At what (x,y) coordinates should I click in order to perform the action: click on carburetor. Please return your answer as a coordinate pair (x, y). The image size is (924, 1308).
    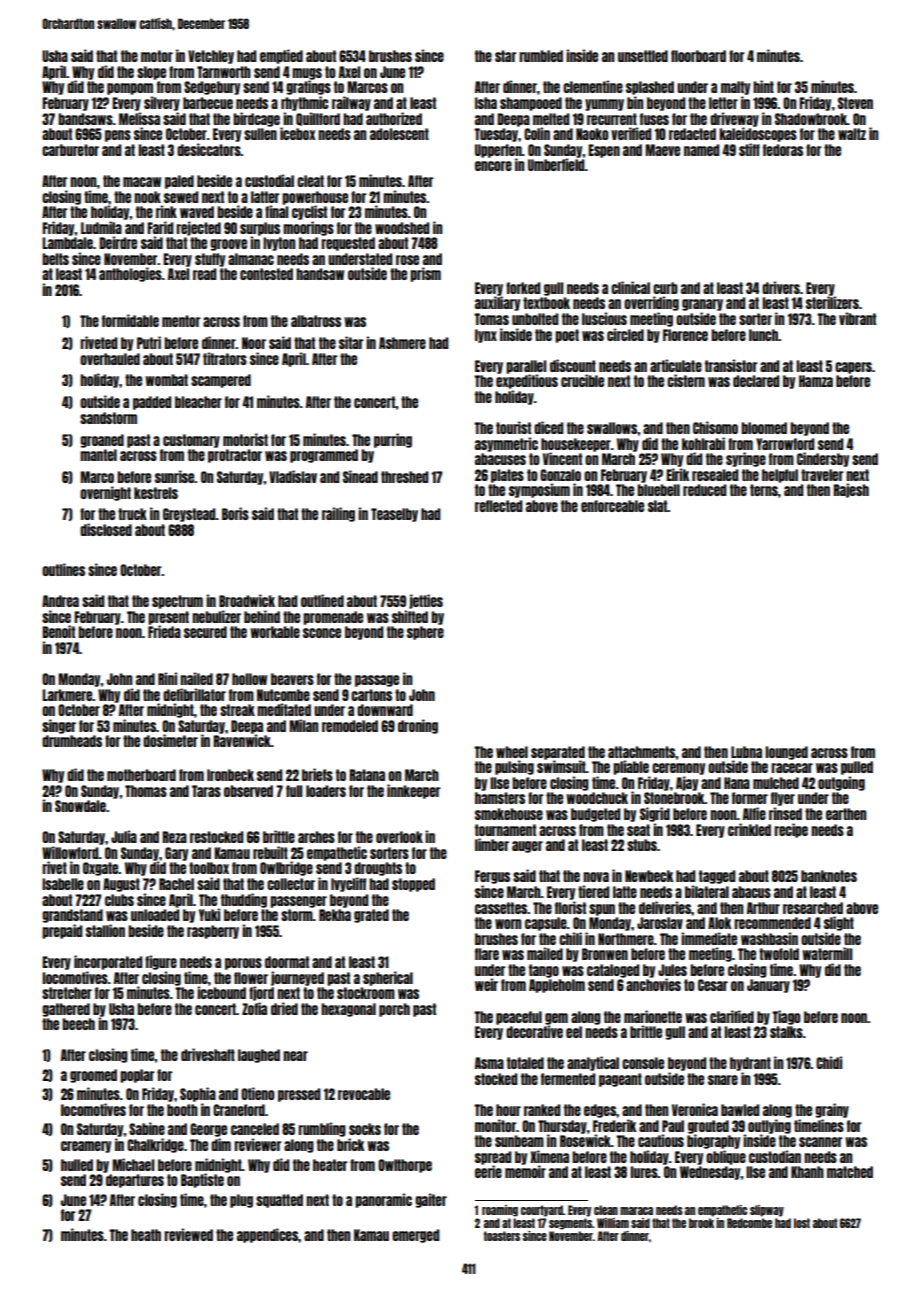
    Looking at the image, I should click on (70, 150).
